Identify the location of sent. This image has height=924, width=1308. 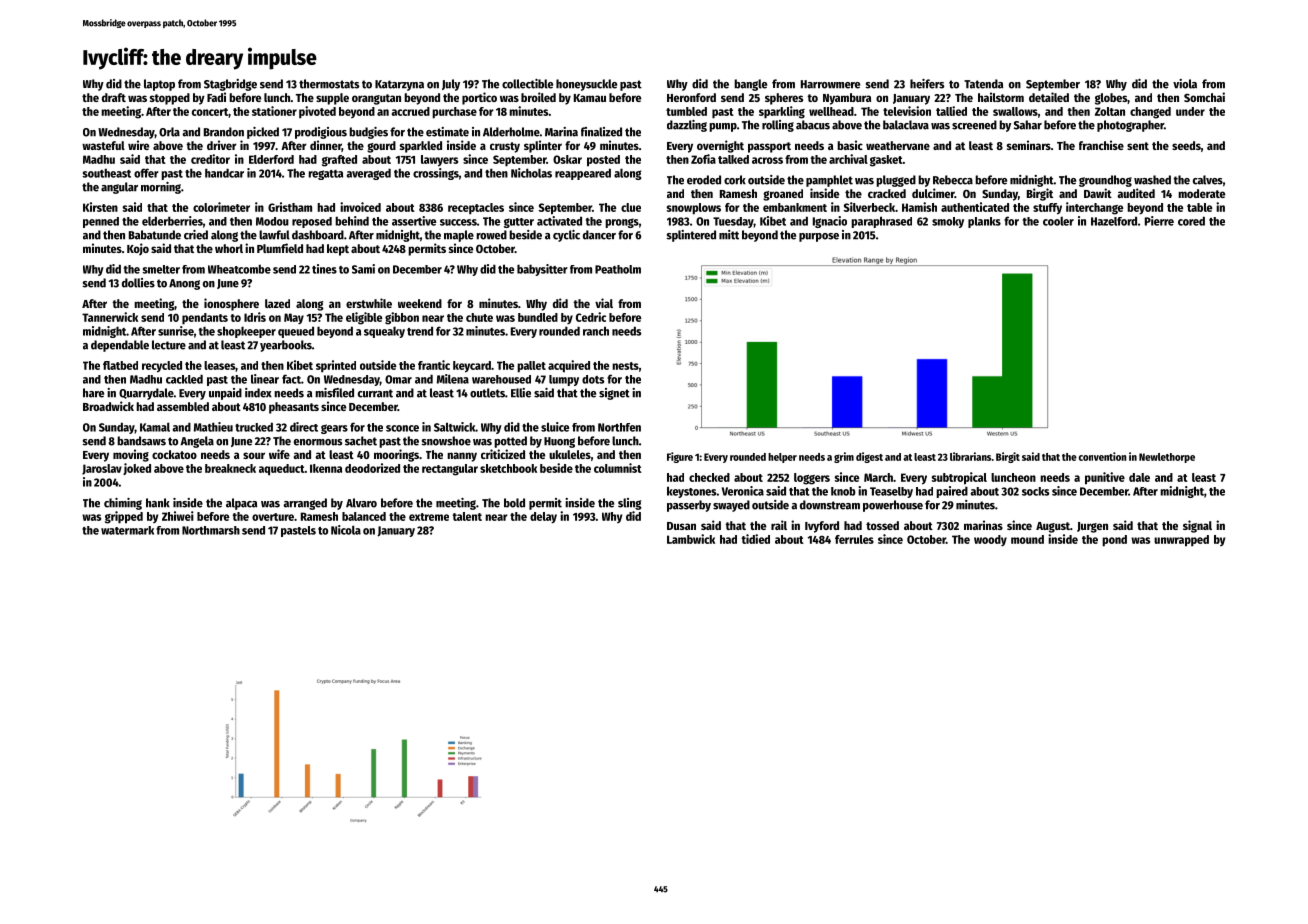
(1138, 146).
